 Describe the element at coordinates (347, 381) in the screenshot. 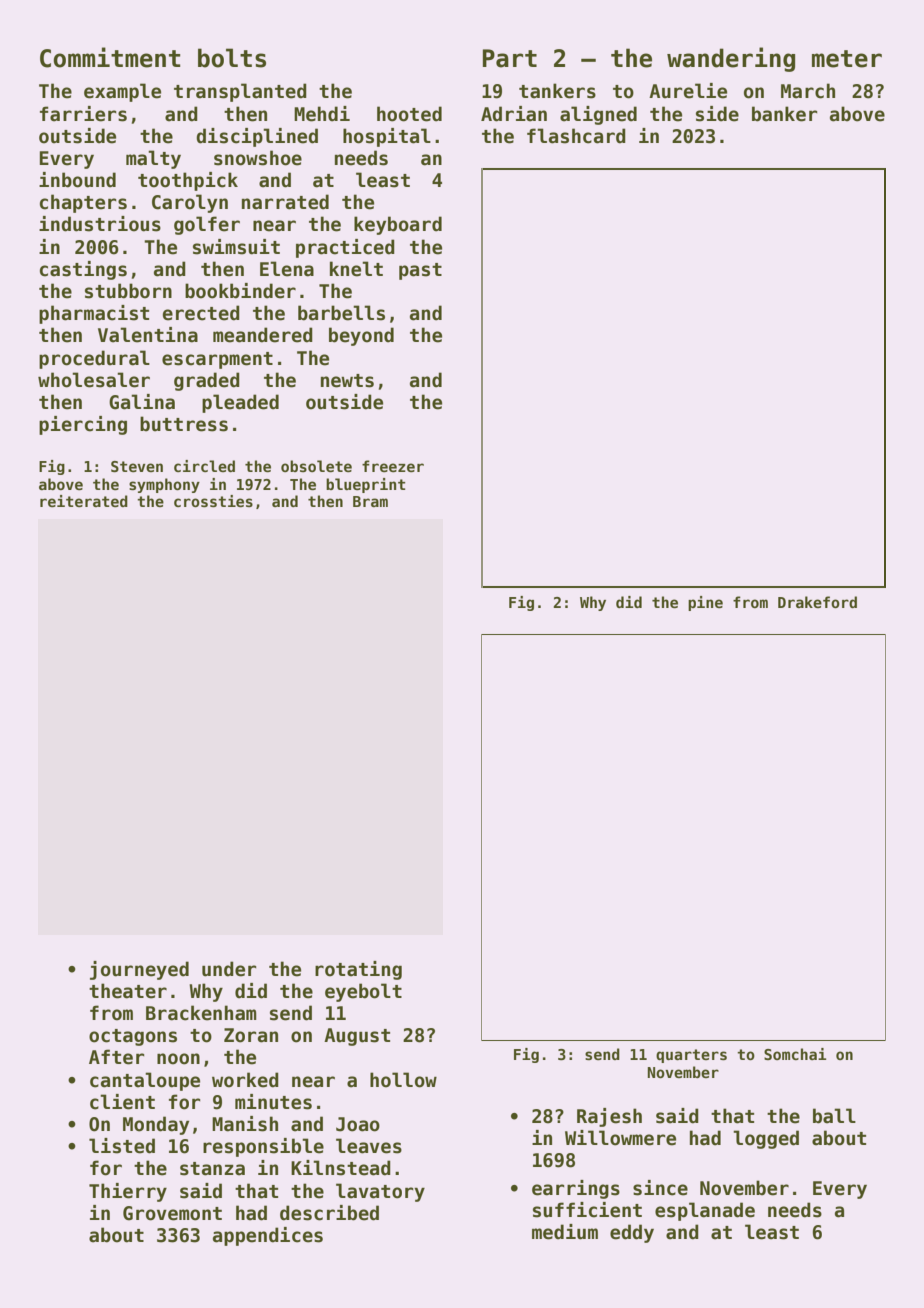

I see `newts` at that location.
